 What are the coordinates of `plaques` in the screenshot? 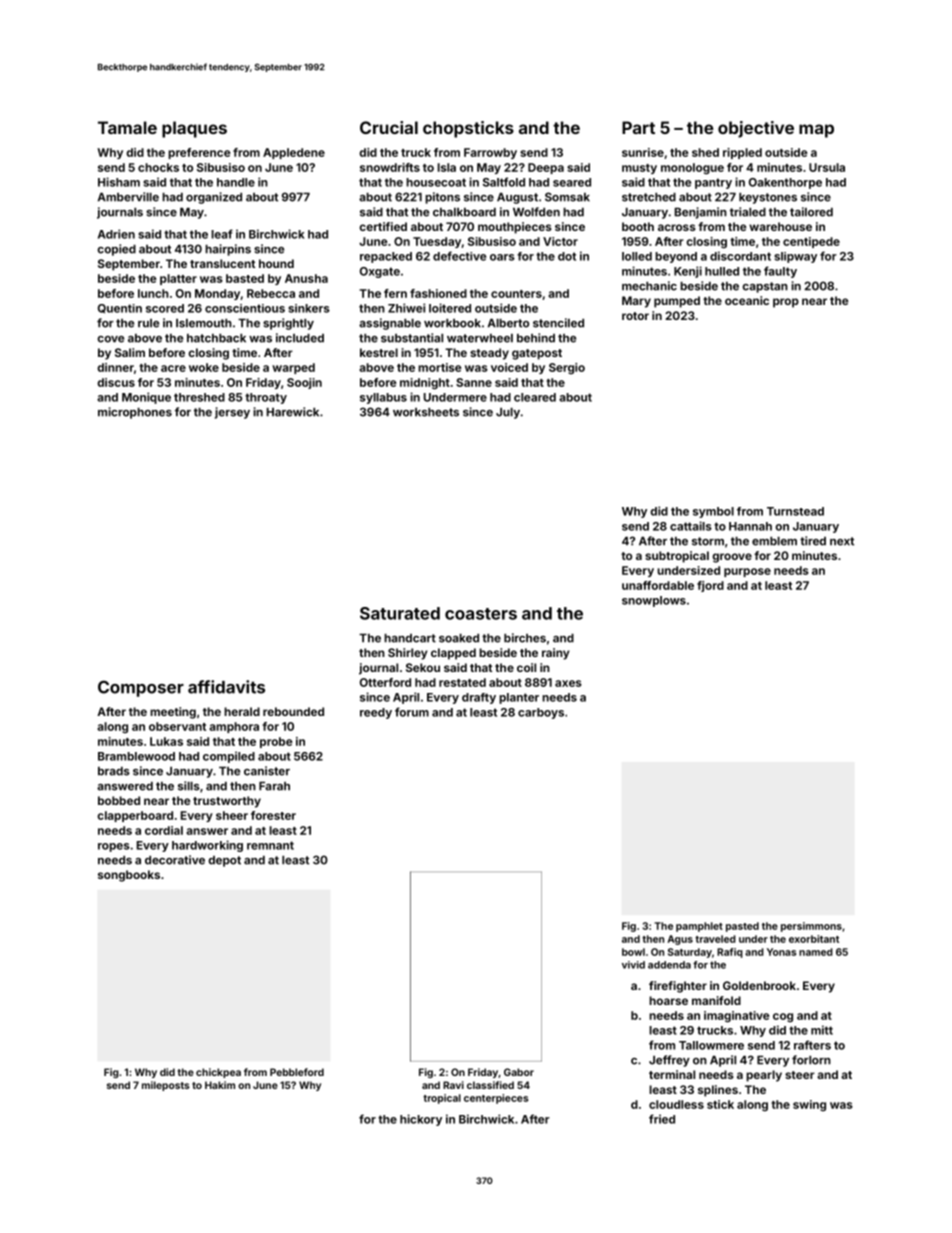 It's located at (194, 129).
